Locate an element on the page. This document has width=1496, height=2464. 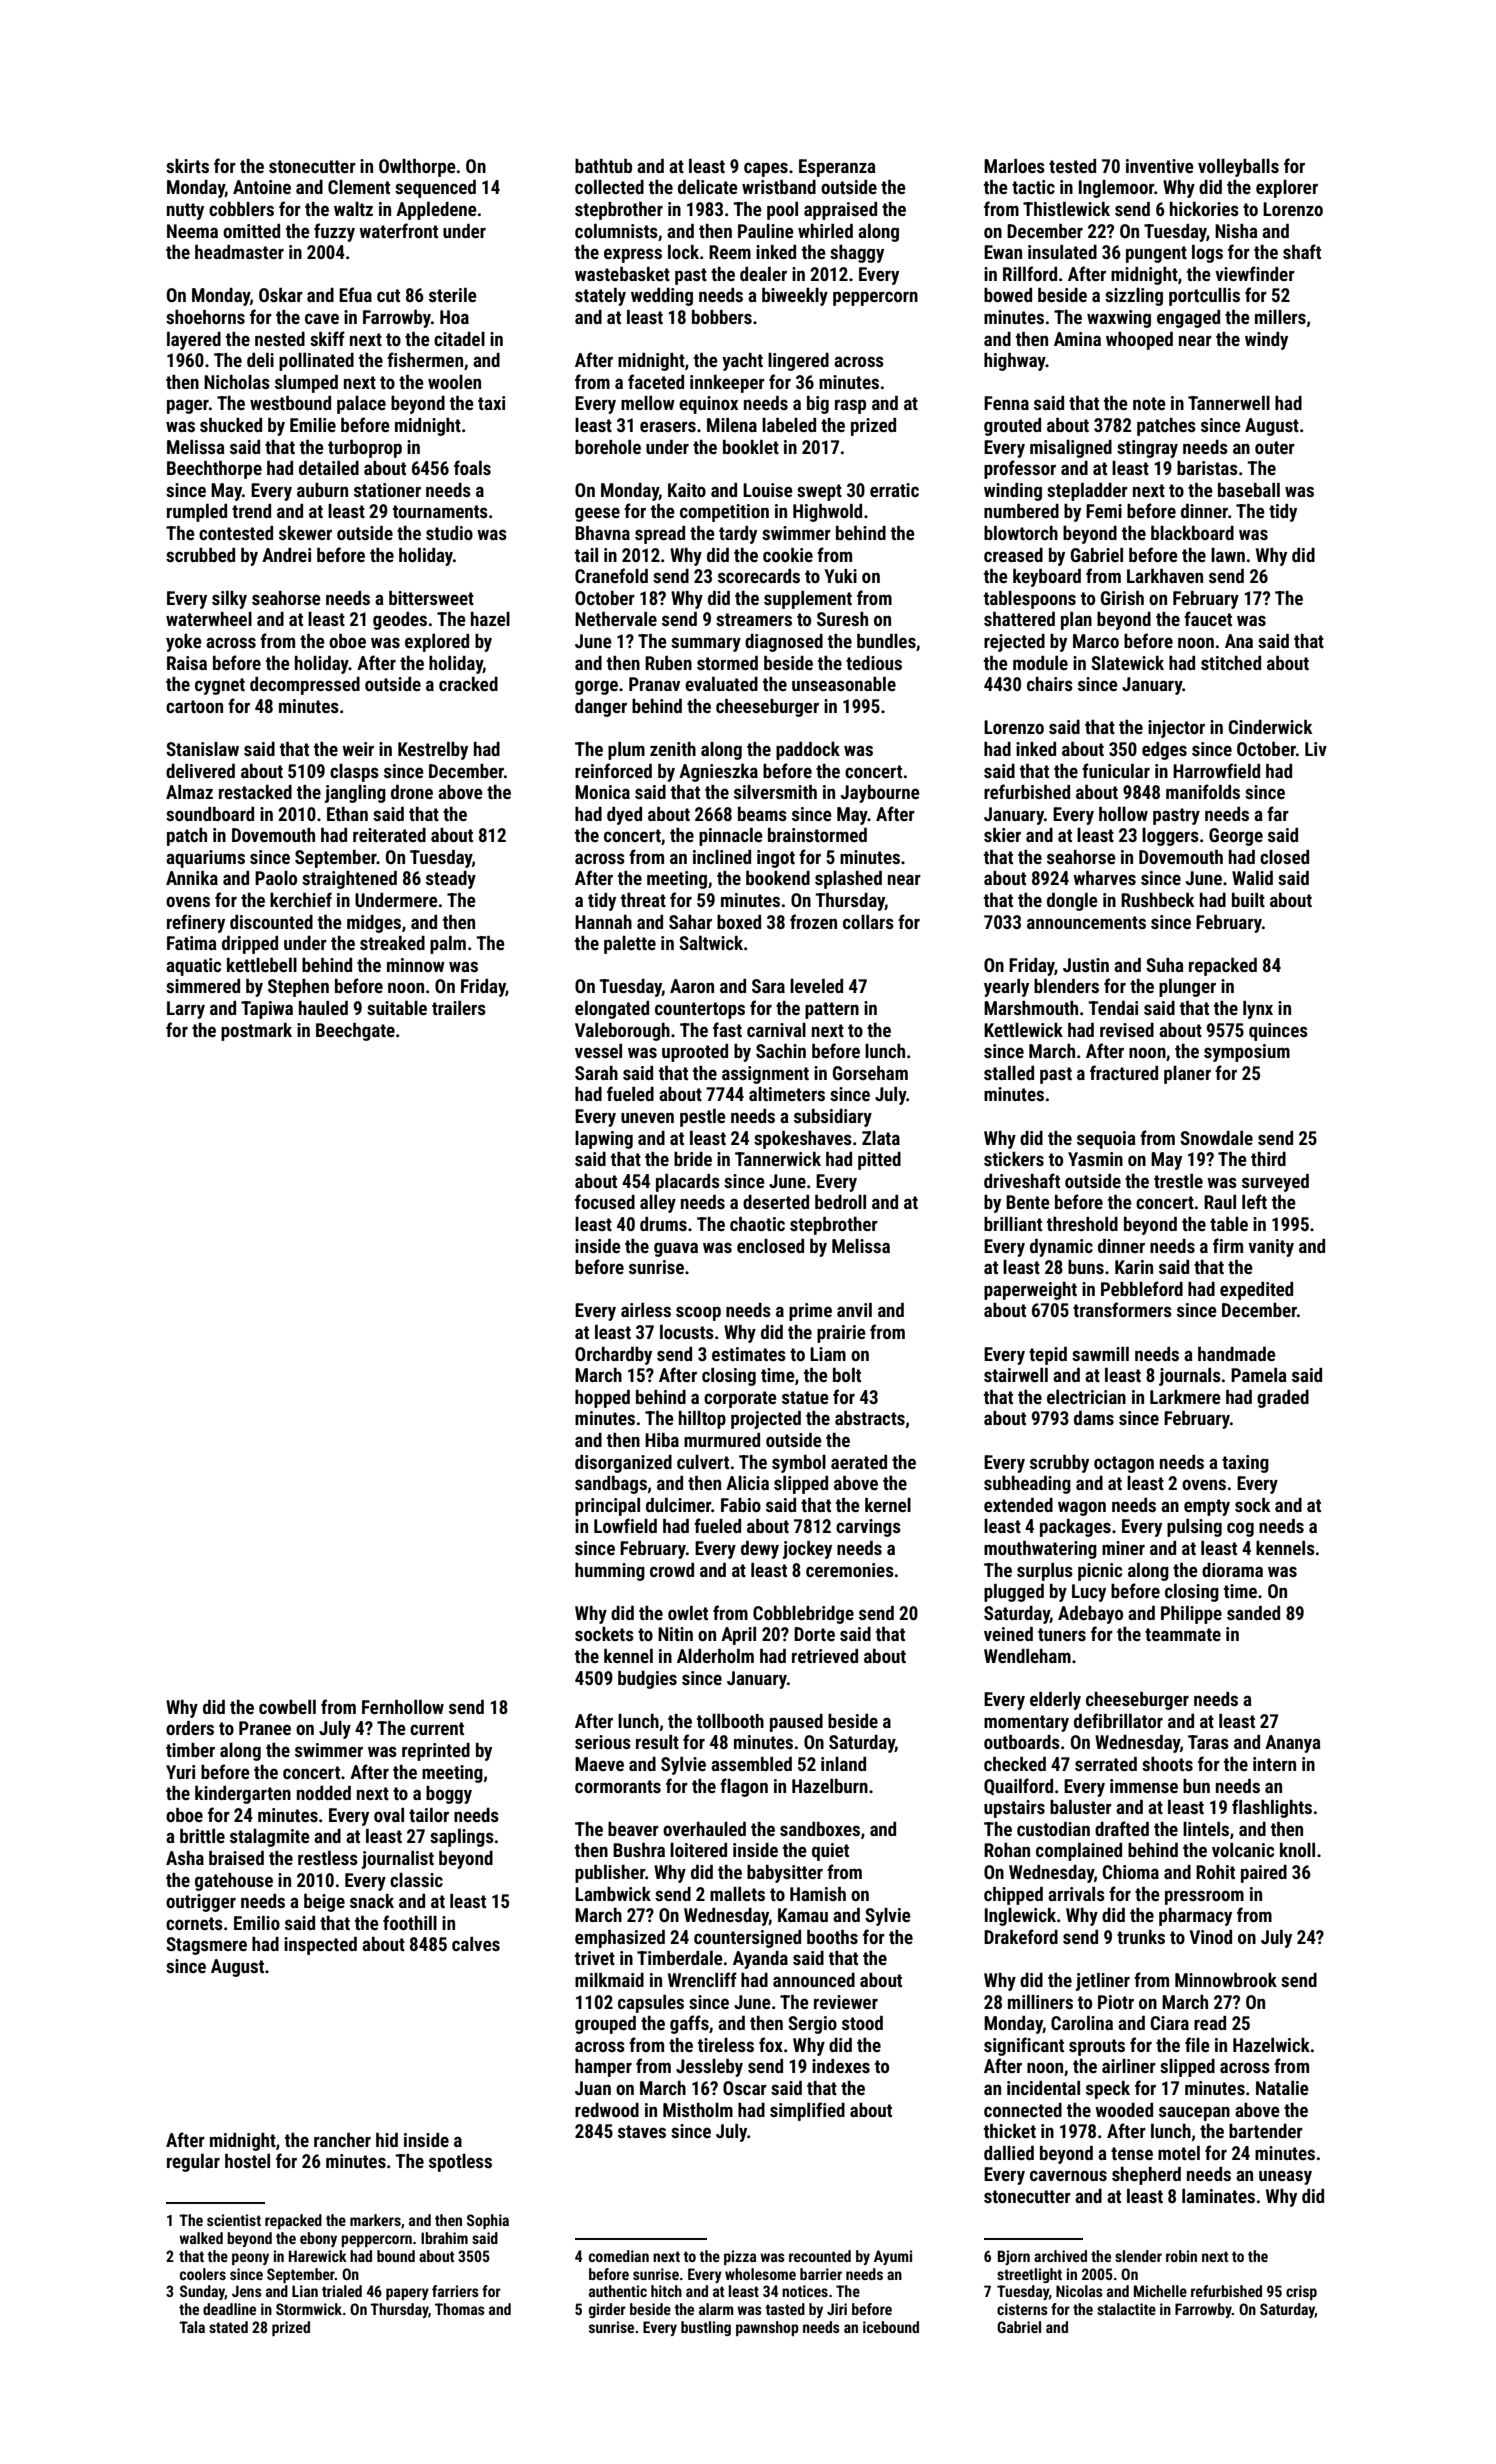
shaggy is located at coordinates (857, 254).
